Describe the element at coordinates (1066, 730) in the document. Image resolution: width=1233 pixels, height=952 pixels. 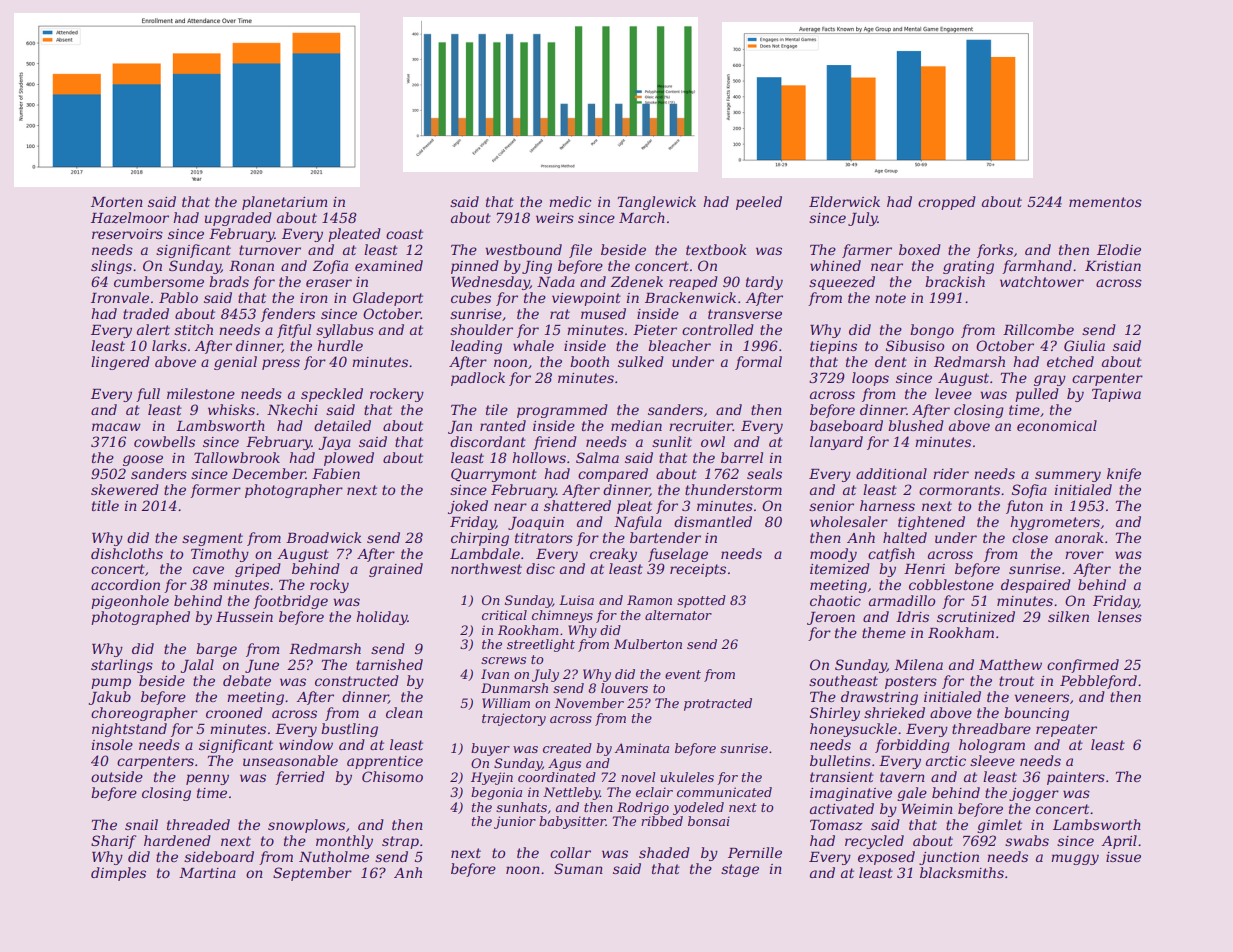
I see `repeater` at that location.
